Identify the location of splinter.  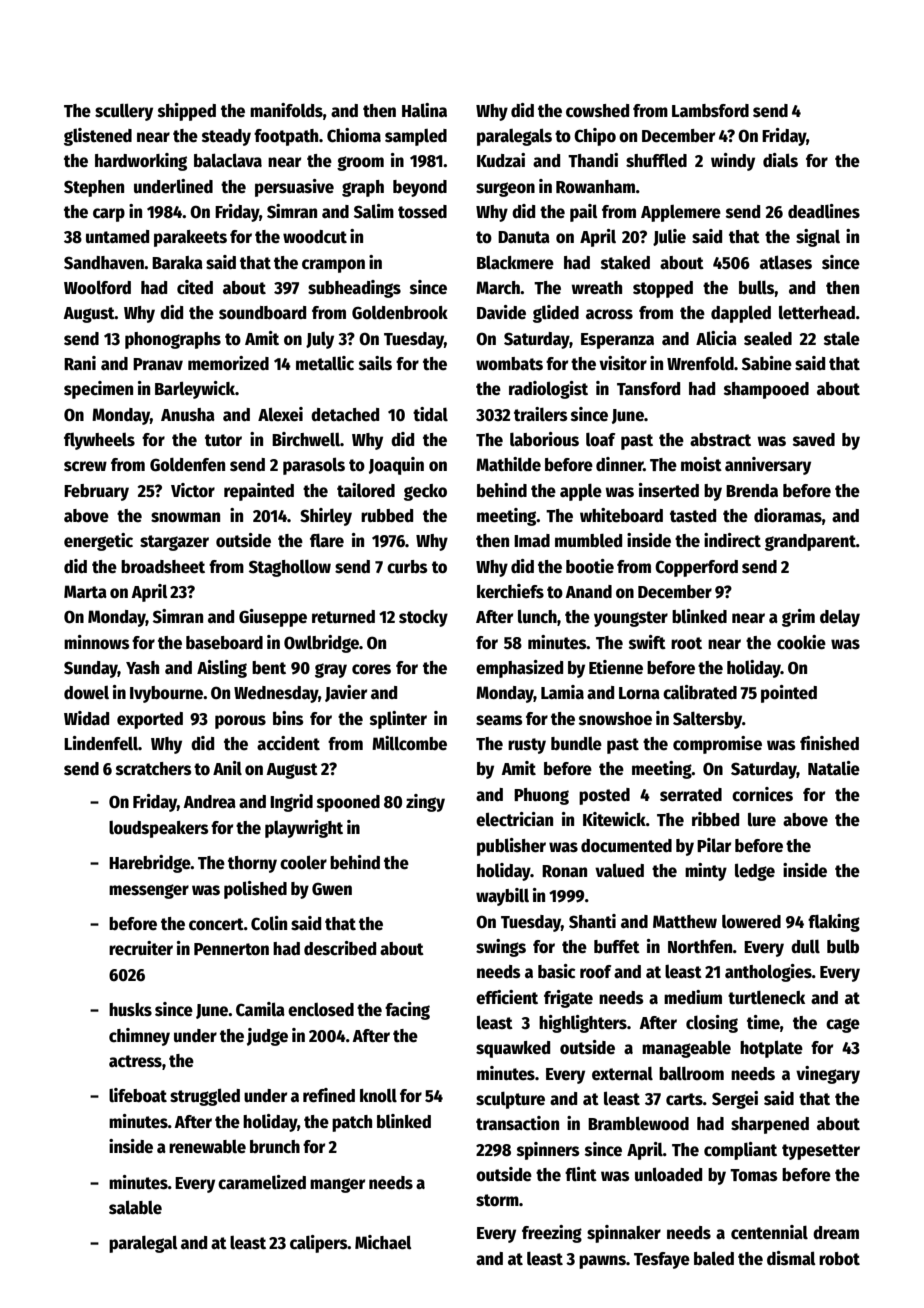
(398, 720).
